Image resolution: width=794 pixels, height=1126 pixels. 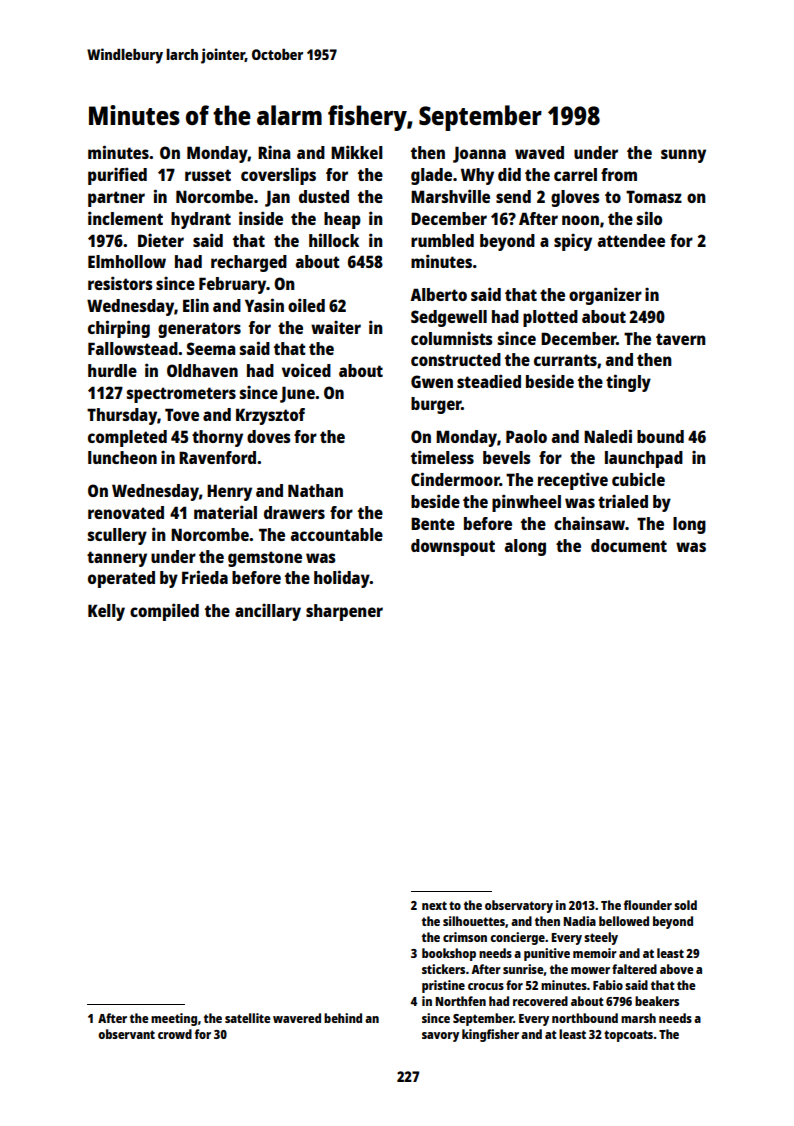 I want to click on satellite, so click(x=248, y=1018).
